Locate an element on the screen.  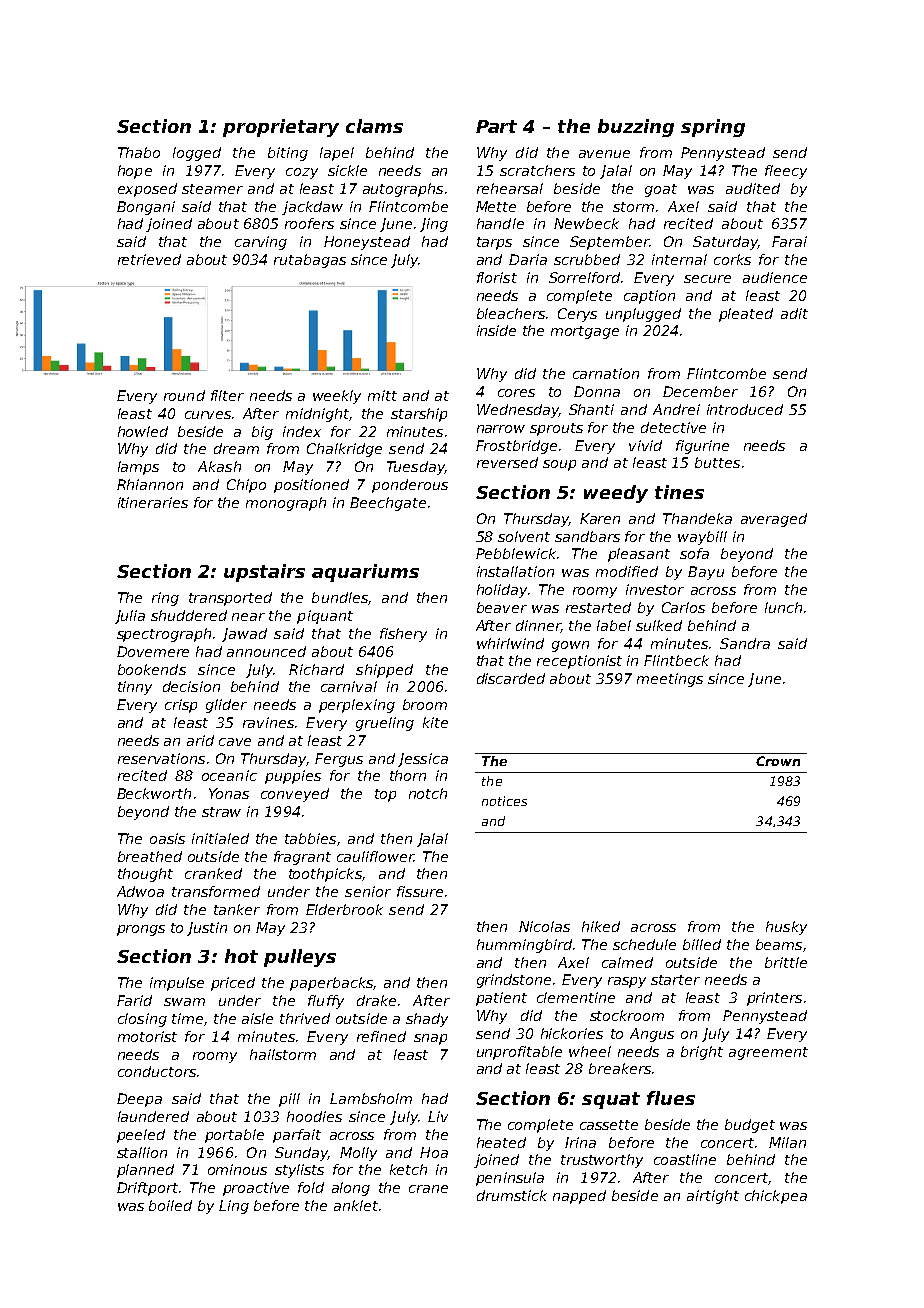
husky is located at coordinates (786, 928).
